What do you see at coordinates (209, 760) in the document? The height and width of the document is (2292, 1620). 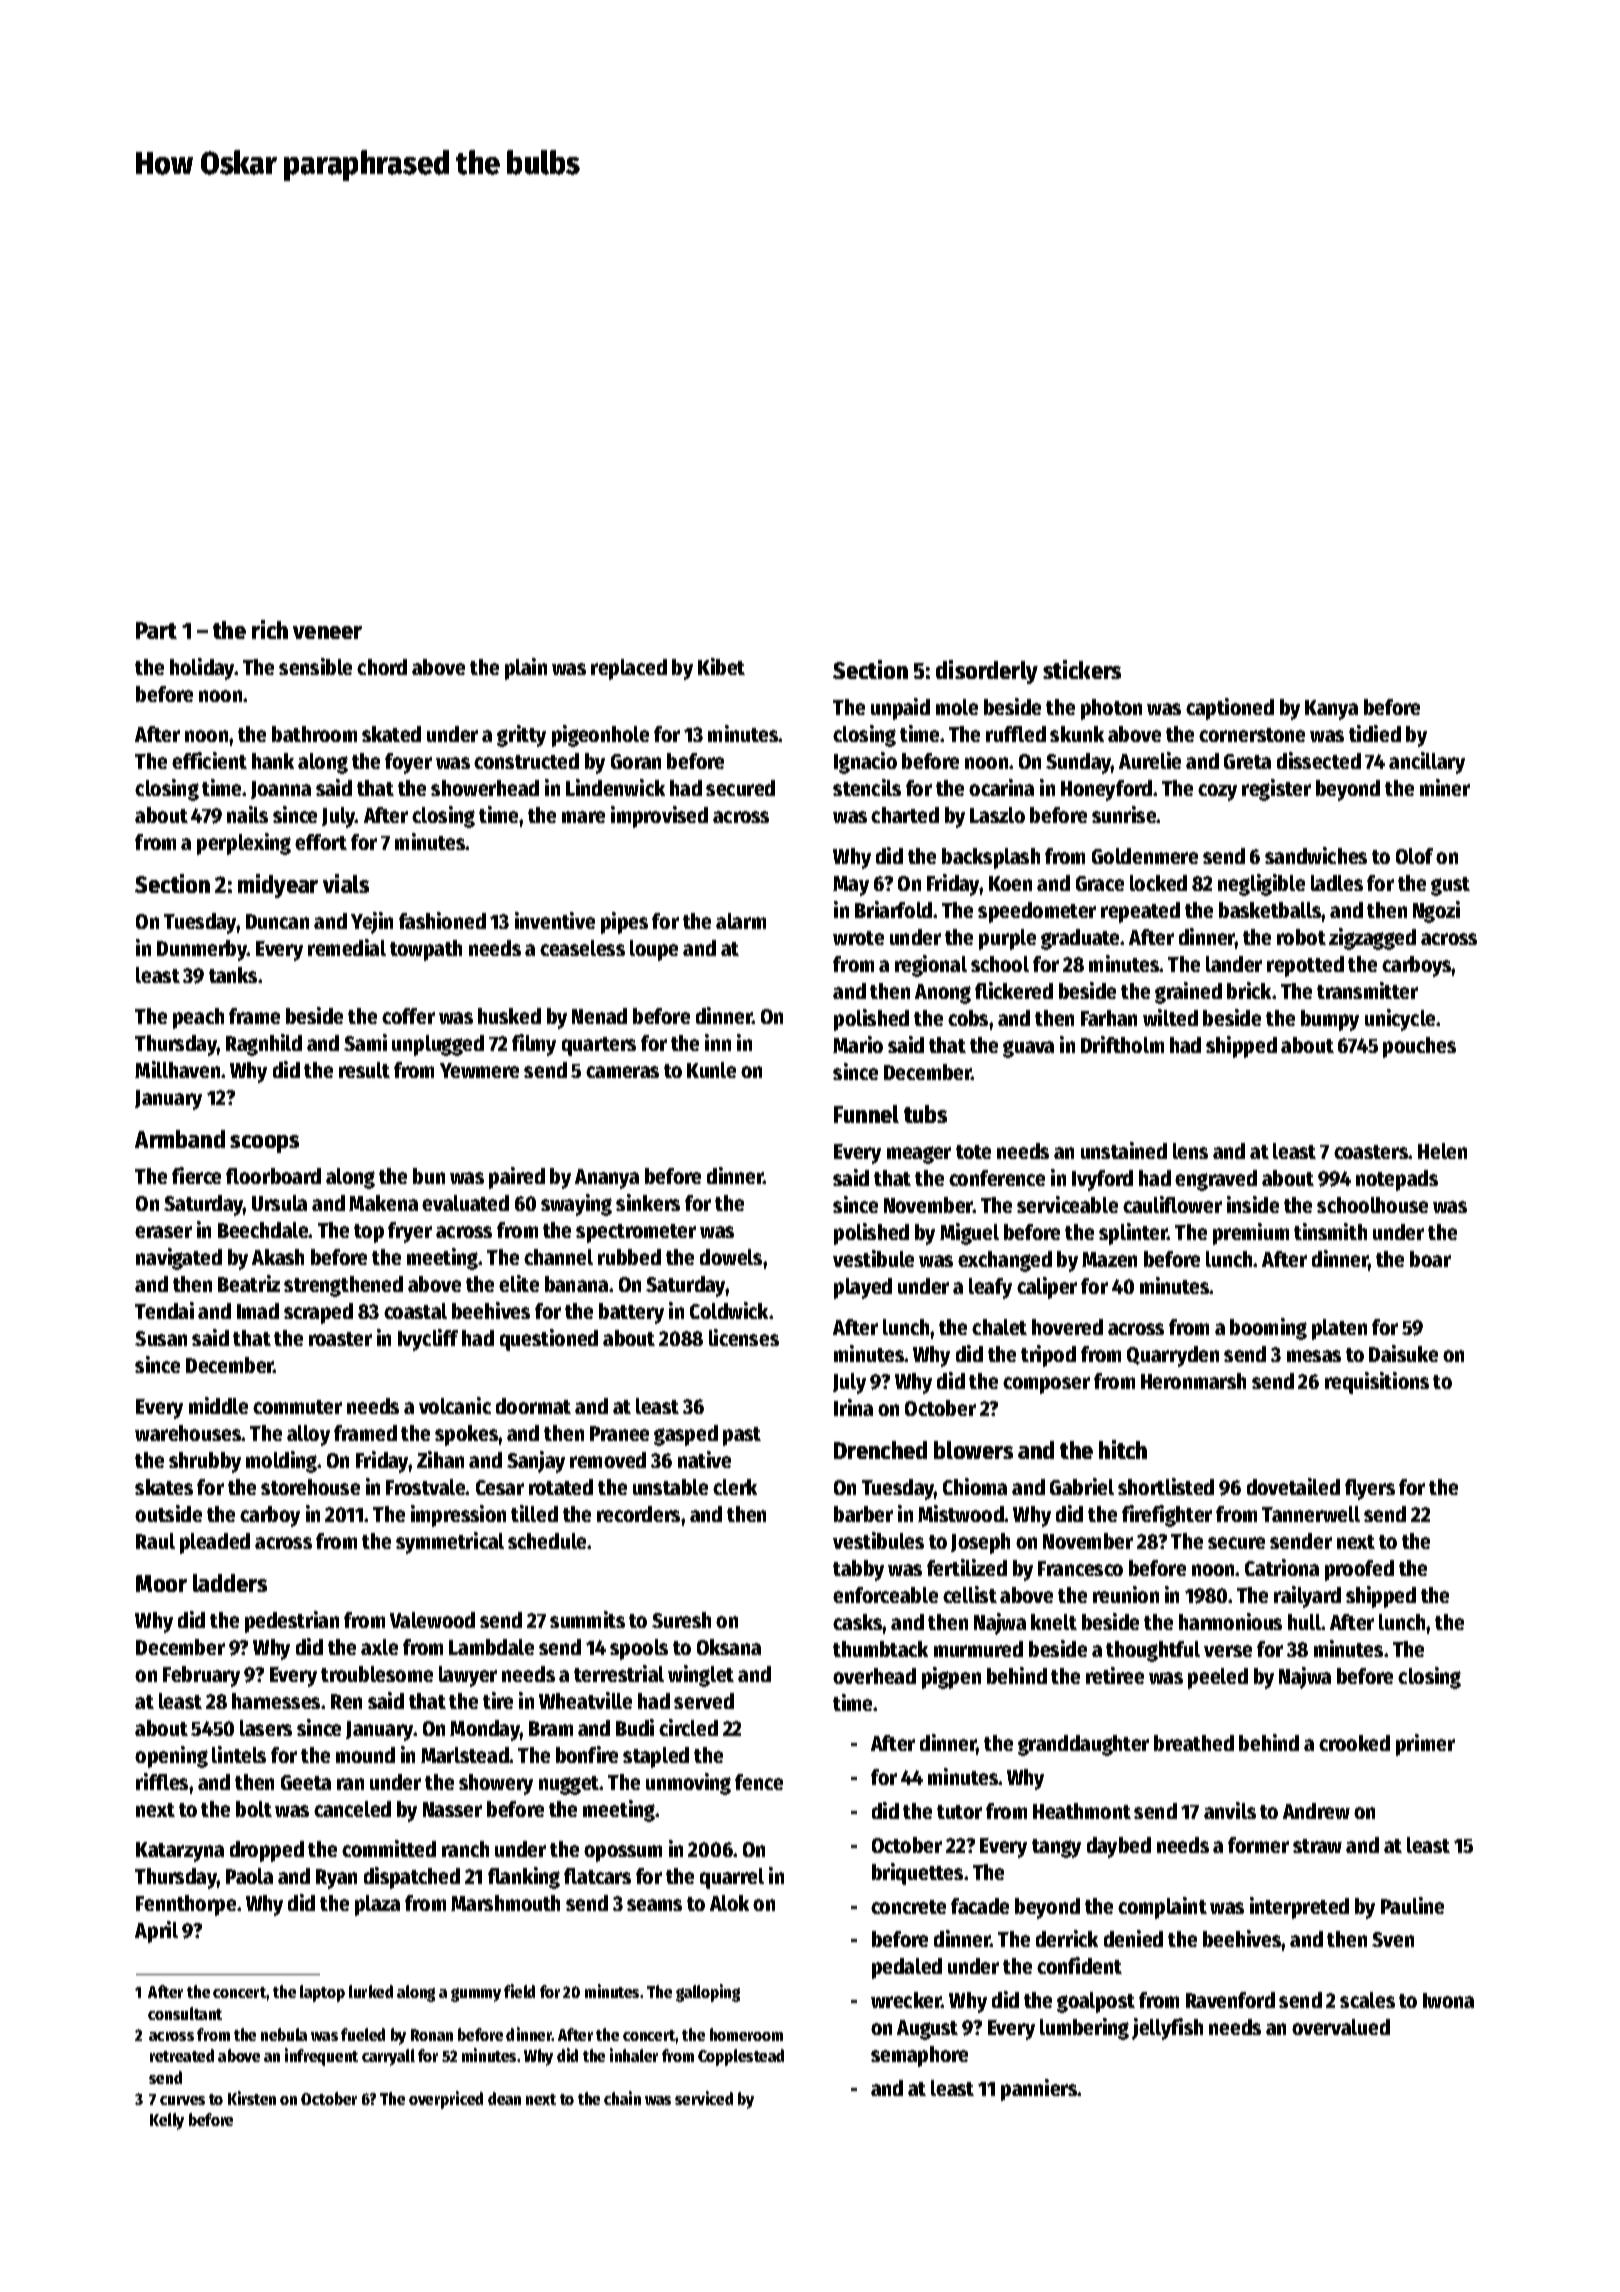 I see `efficient` at bounding box center [209, 760].
